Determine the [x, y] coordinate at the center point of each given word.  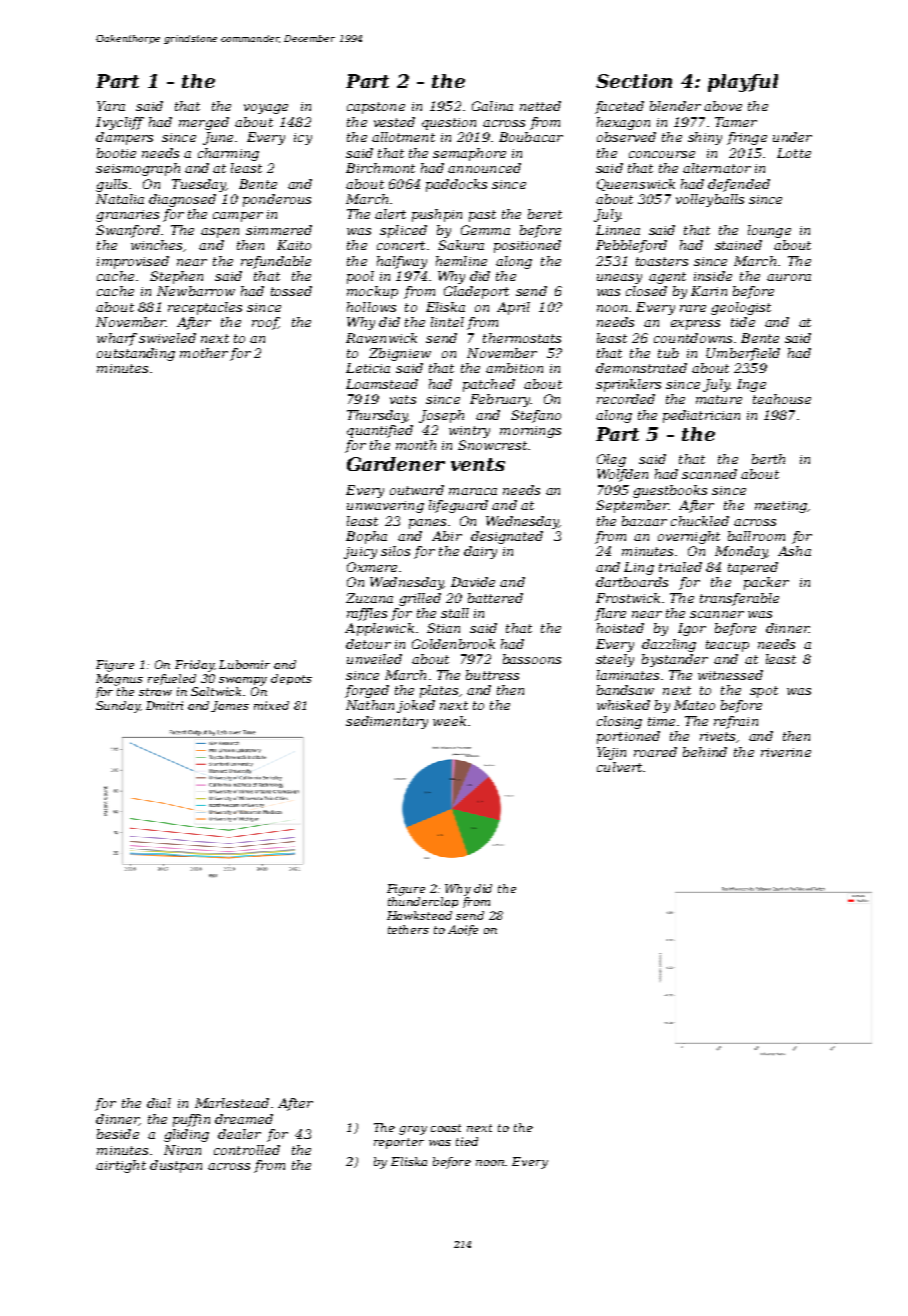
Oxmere [372, 567]
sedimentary [387, 722]
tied [467, 1141]
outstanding [136, 354]
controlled [247, 1150]
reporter [399, 1143]
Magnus [119, 680]
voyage [266, 109]
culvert [619, 767]
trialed [680, 567]
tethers [408, 929]
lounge [769, 231]
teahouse [782, 399]
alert [390, 214]
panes [427, 524]
